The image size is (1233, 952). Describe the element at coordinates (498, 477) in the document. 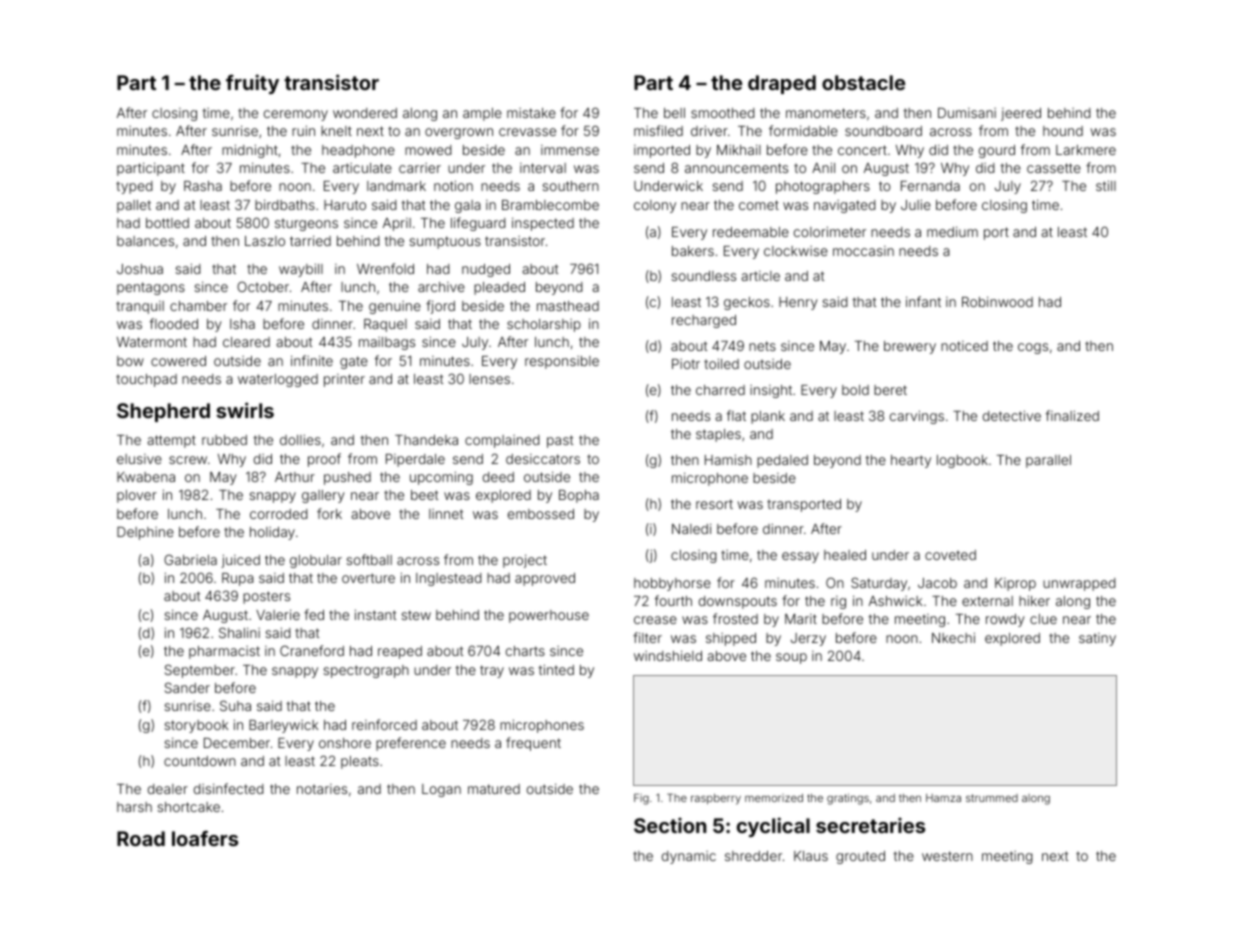

I see `deed` at that location.
